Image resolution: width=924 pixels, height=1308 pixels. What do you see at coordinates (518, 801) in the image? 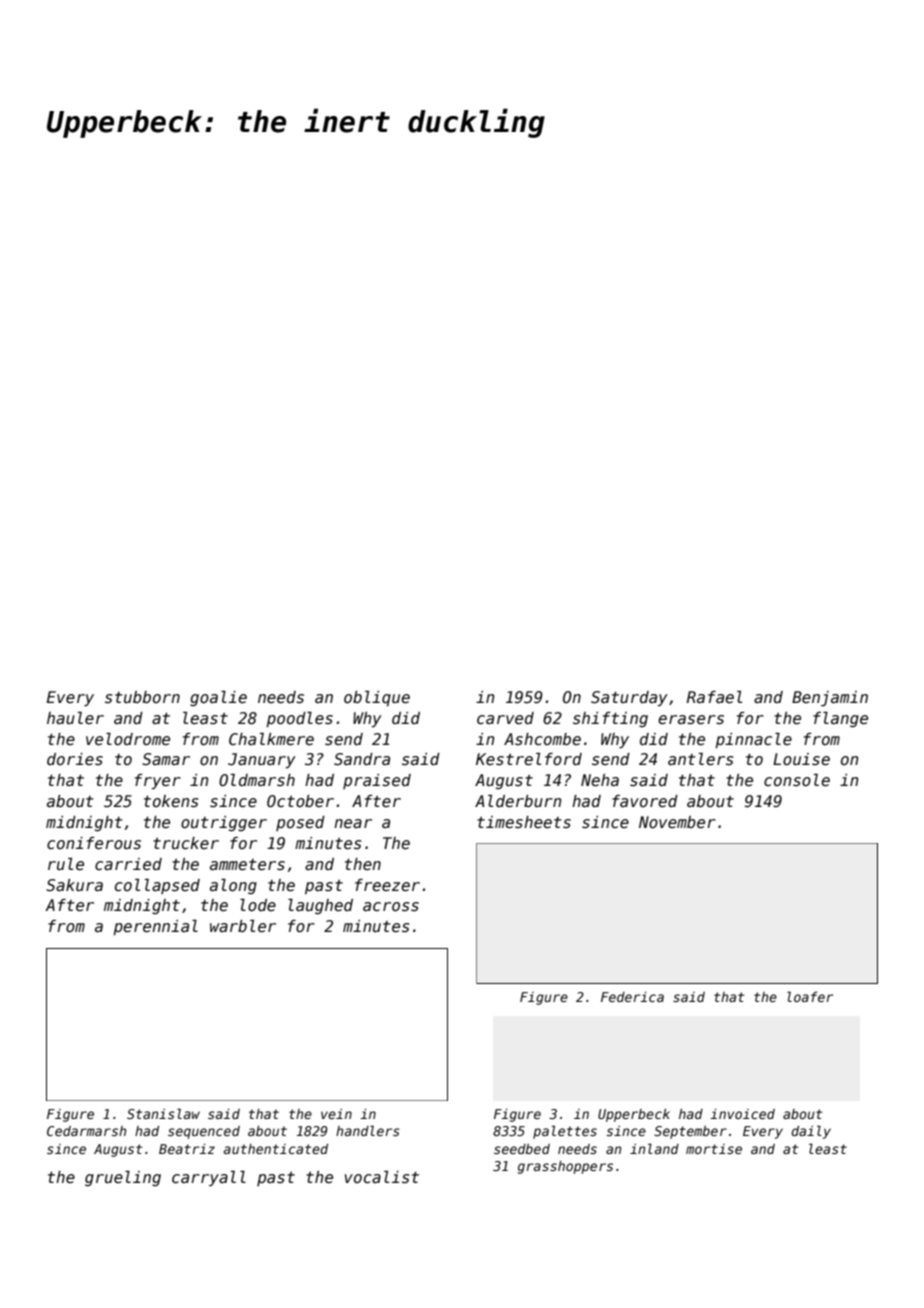
I see `Alderburn` at bounding box center [518, 801].
